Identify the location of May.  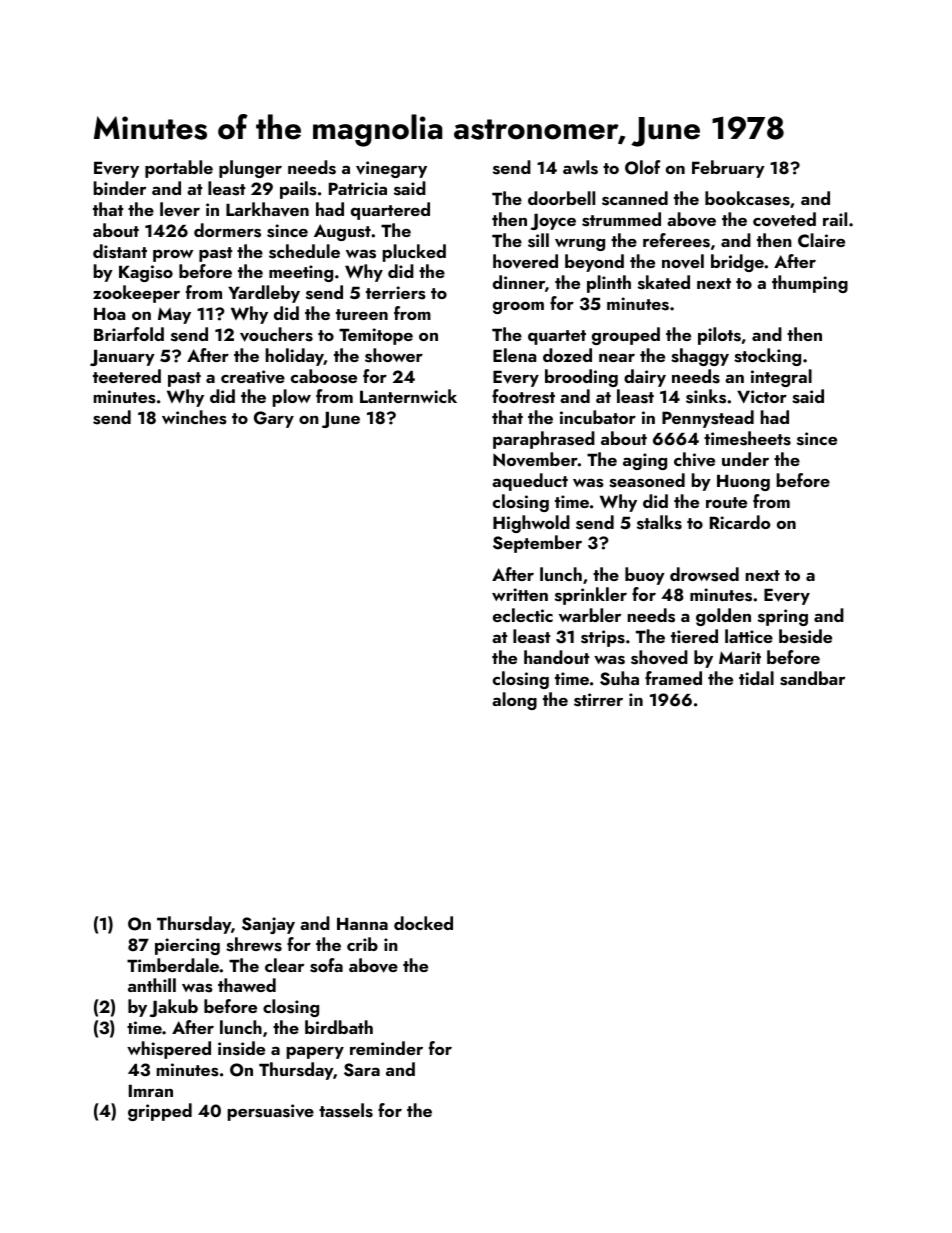
(174, 316).
